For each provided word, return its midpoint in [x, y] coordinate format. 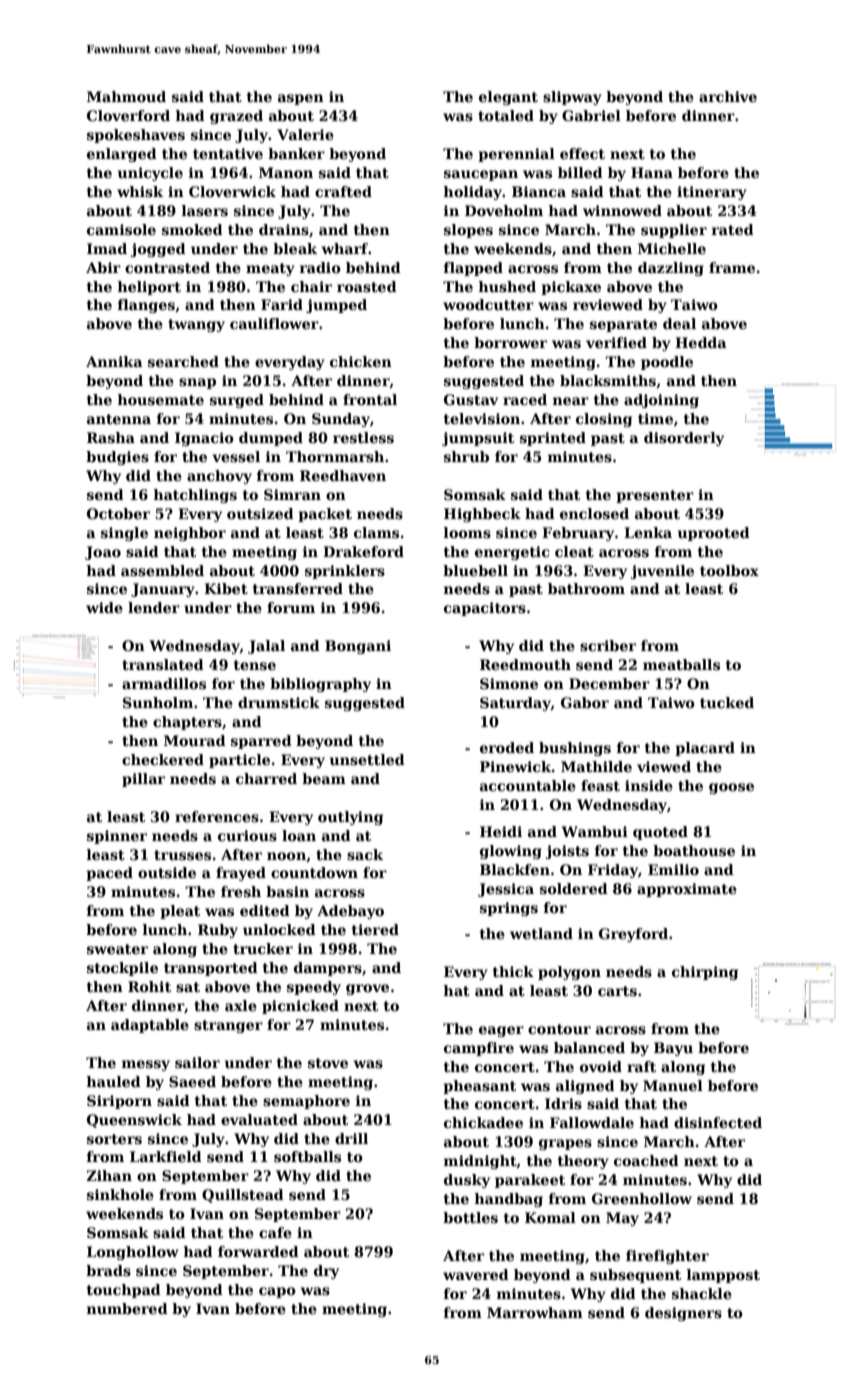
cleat [574, 551]
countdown [314, 872]
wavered [476, 1274]
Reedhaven [343, 475]
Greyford [633, 935]
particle [239, 761]
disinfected [718, 1122]
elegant [508, 98]
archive [728, 96]
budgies [117, 458]
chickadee [483, 1122]
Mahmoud [126, 96]
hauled [113, 1081]
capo [277, 1292]
